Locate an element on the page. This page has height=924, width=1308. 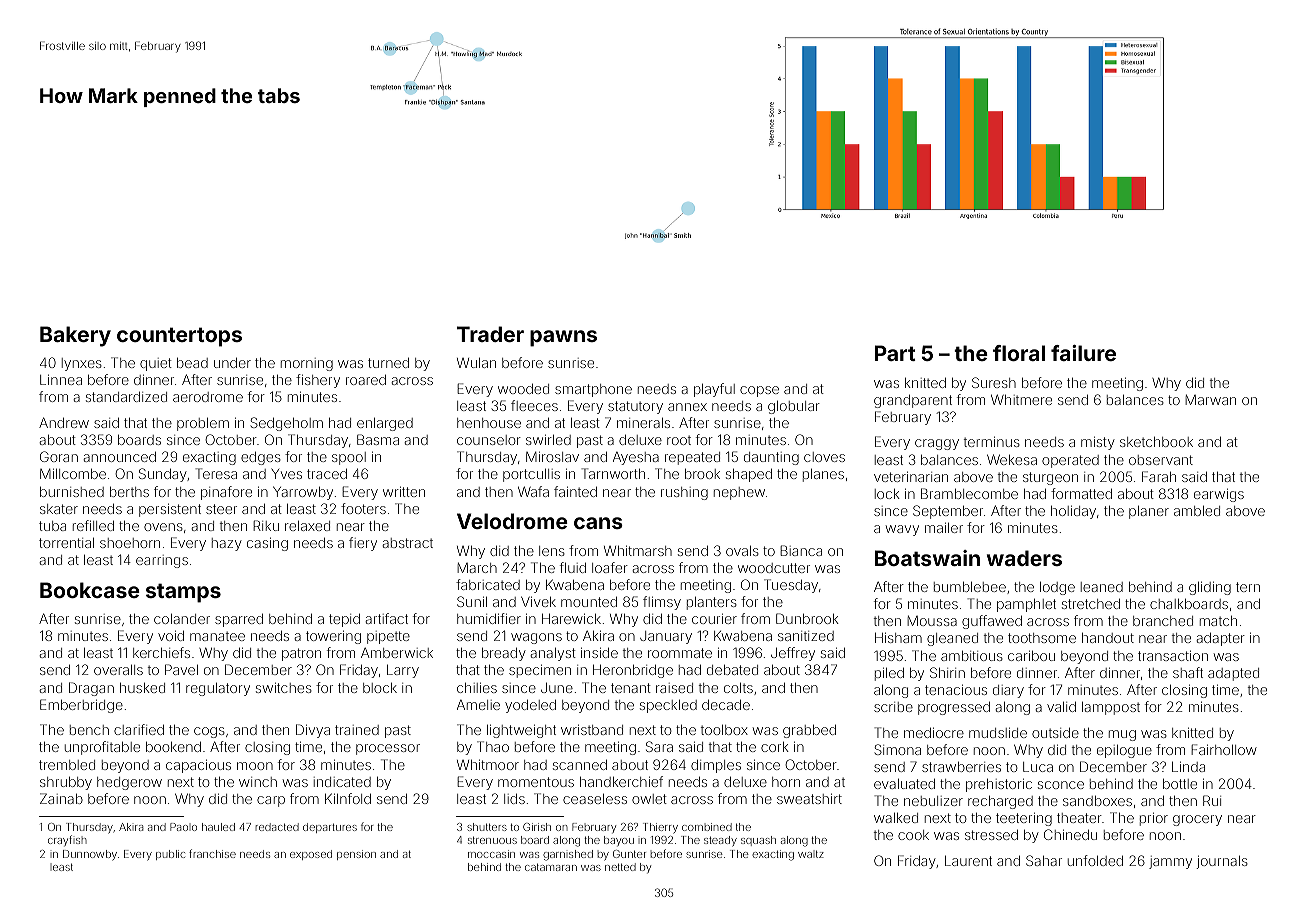
fleeces is located at coordinates (534, 405).
